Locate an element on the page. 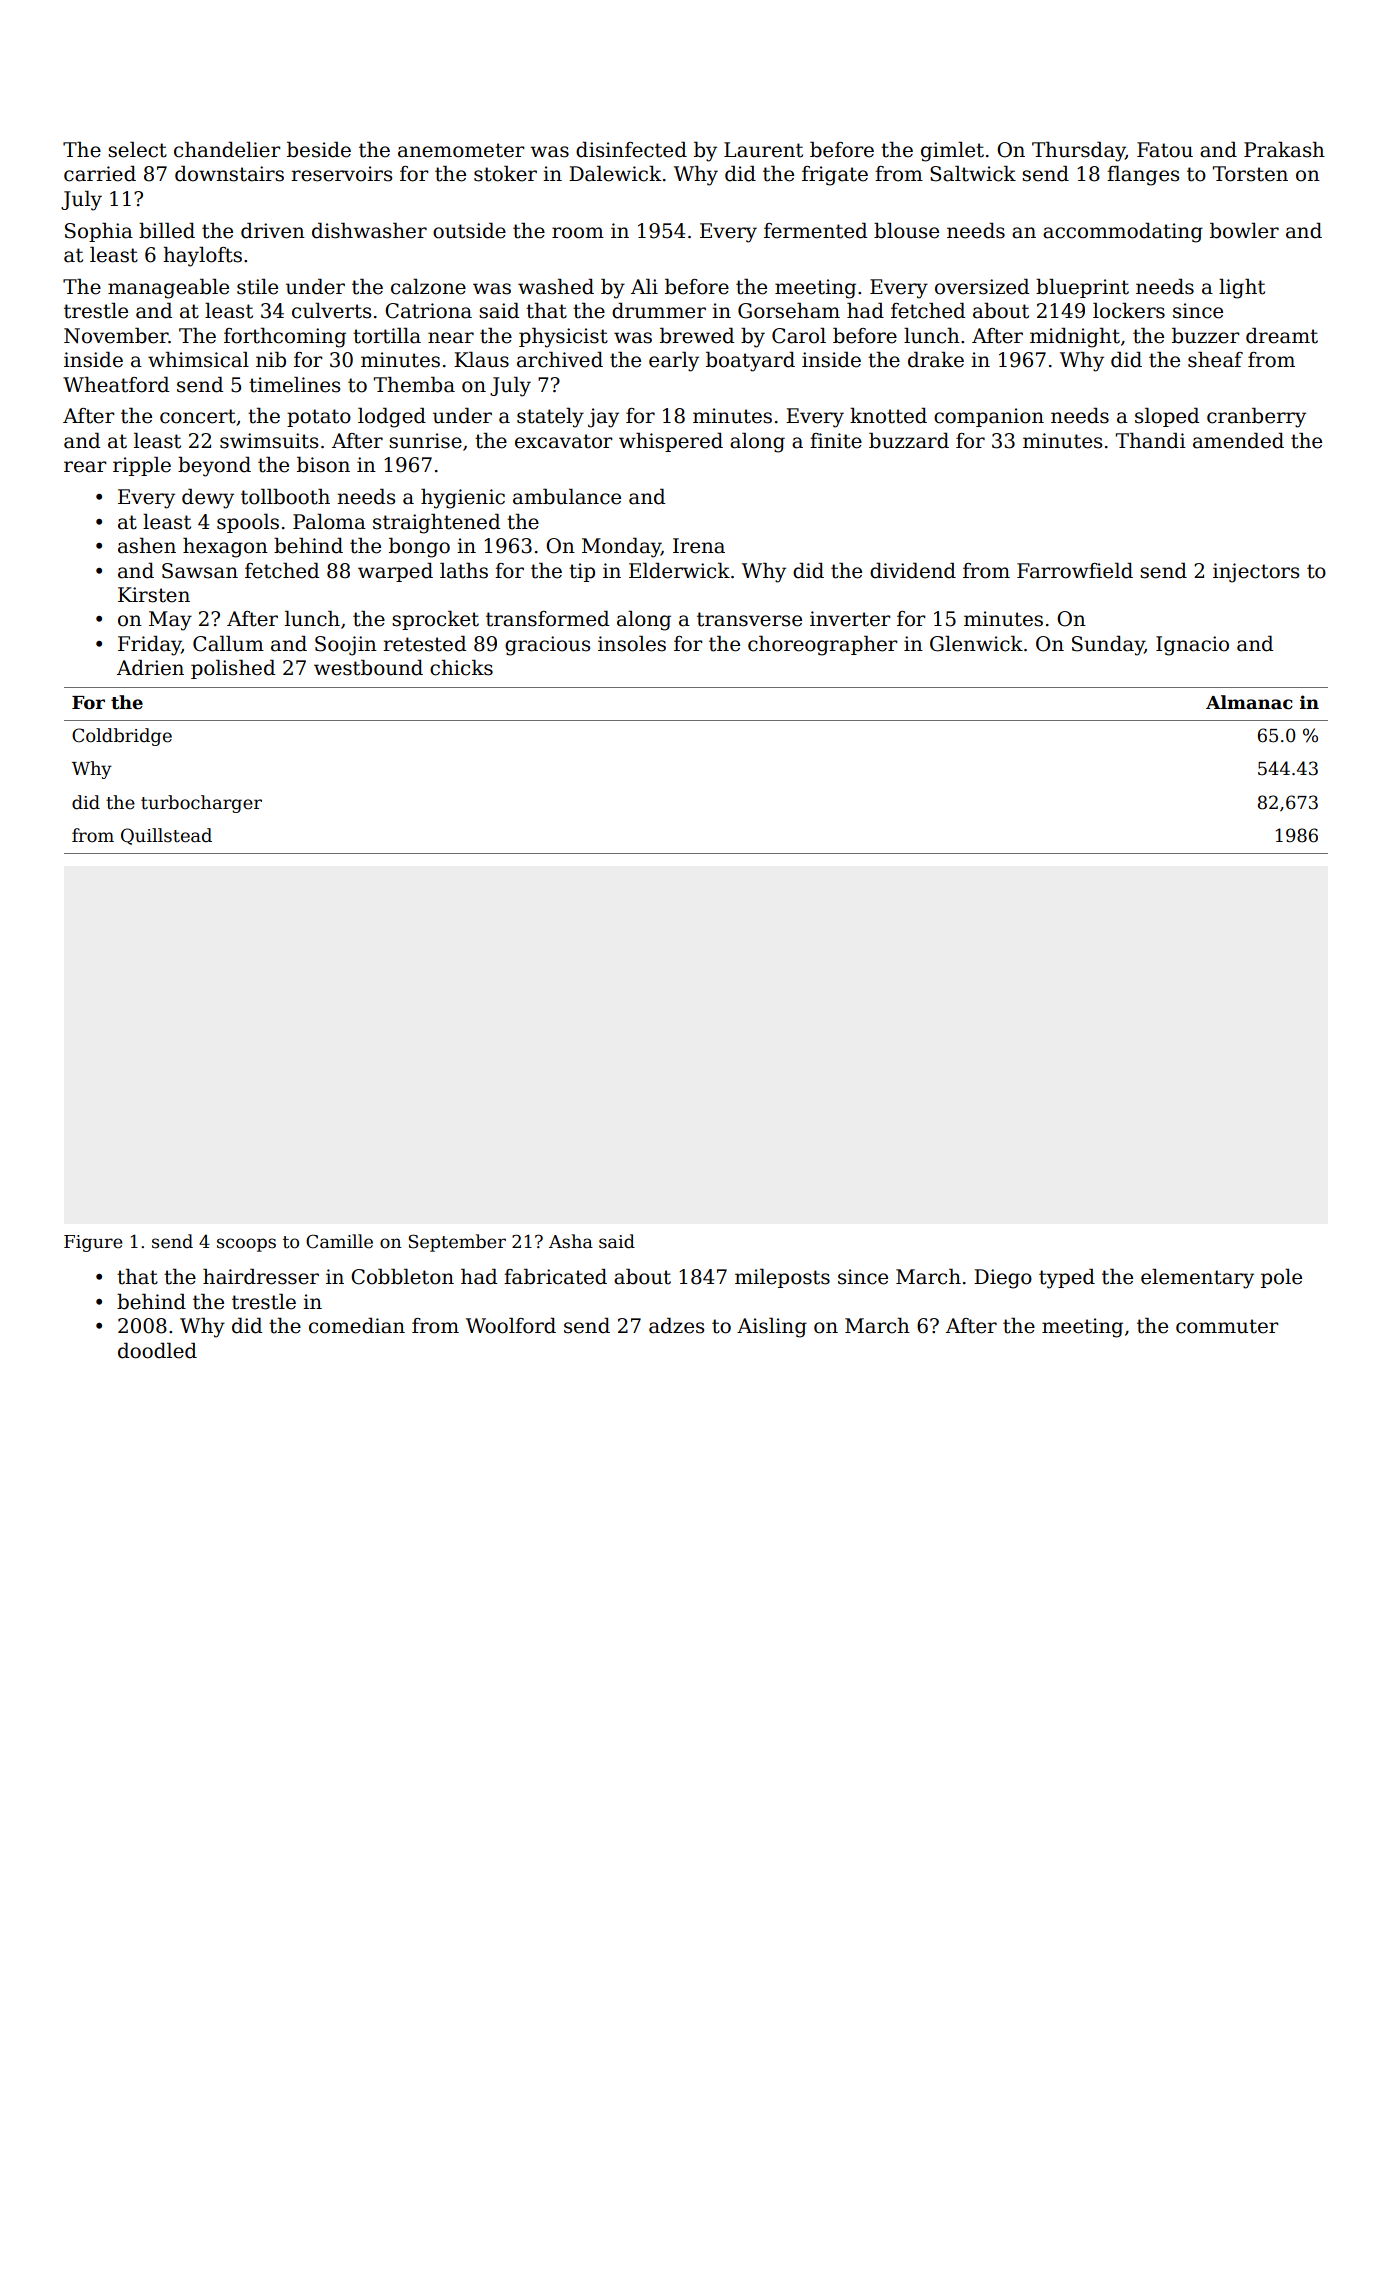 Image resolution: width=1391 pixels, height=2291 pixels. Almanac is located at coordinates (1249, 702).
